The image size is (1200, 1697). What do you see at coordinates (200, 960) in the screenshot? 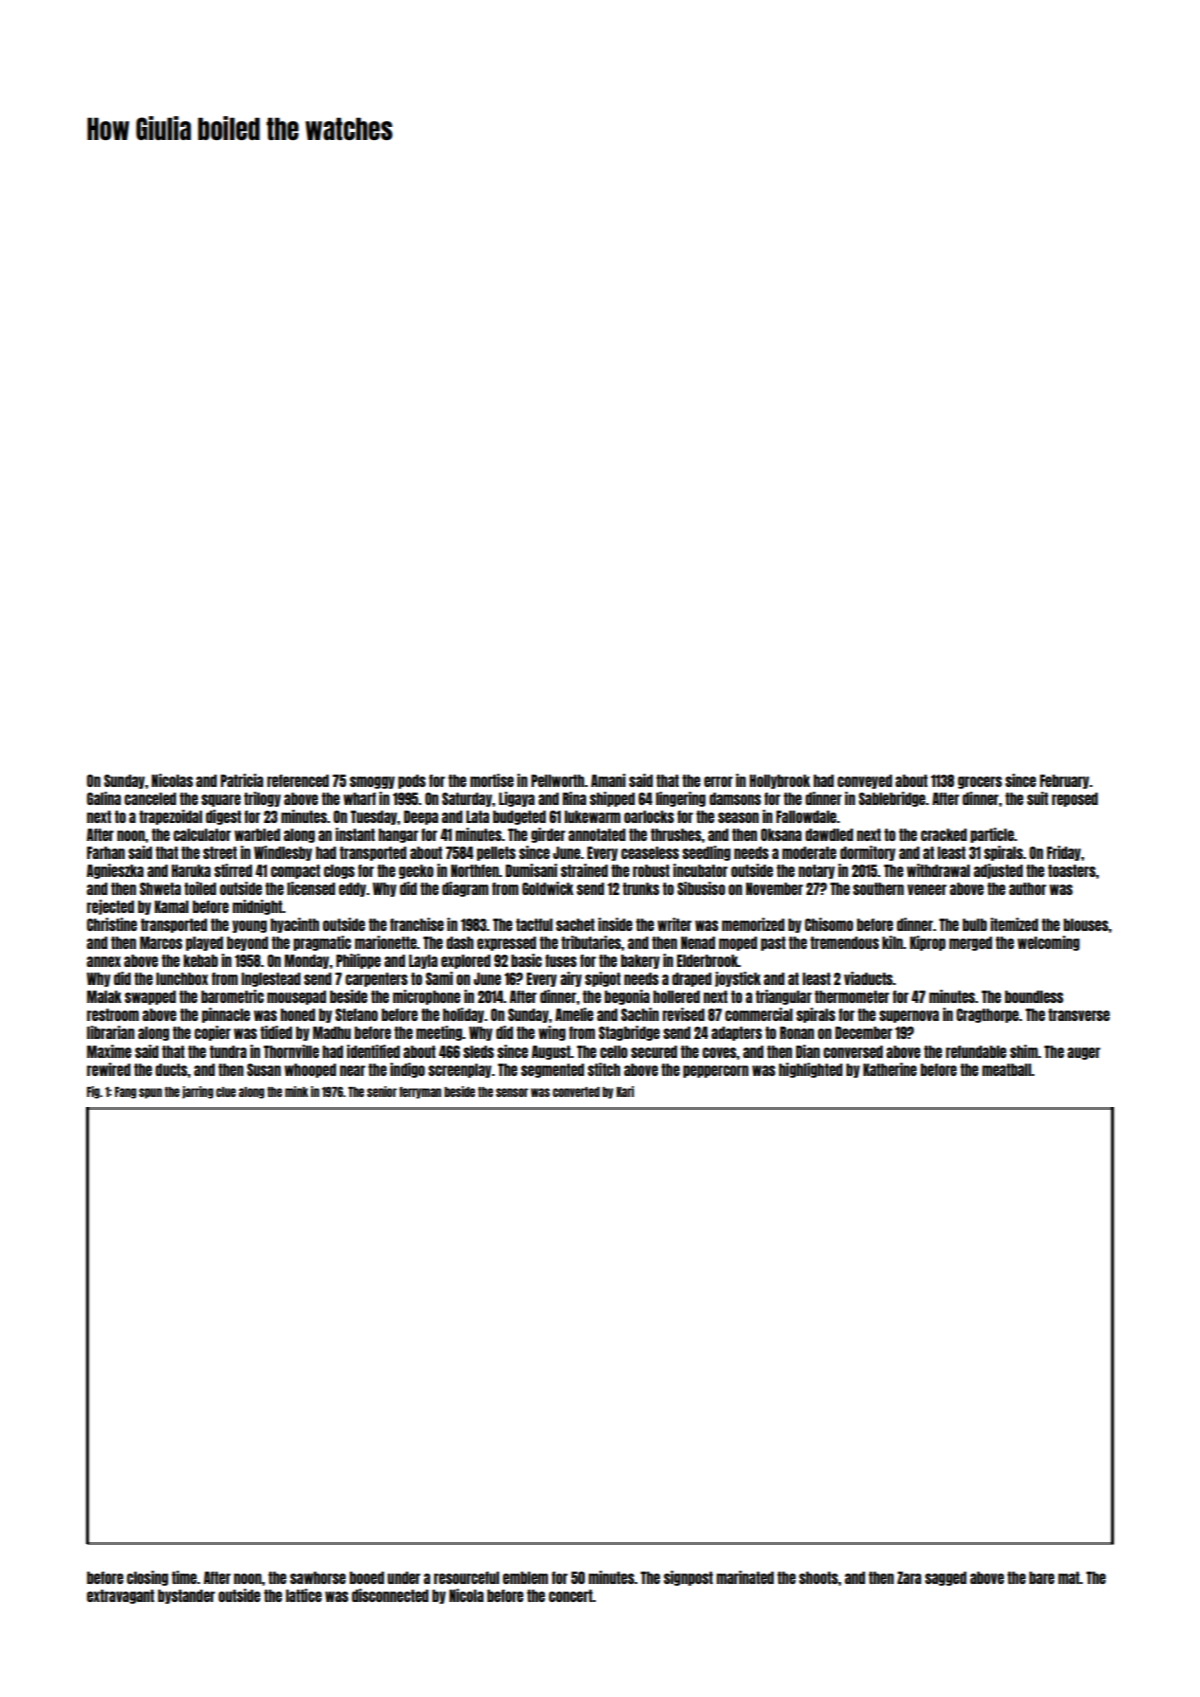
I see `kebab` at bounding box center [200, 960].
